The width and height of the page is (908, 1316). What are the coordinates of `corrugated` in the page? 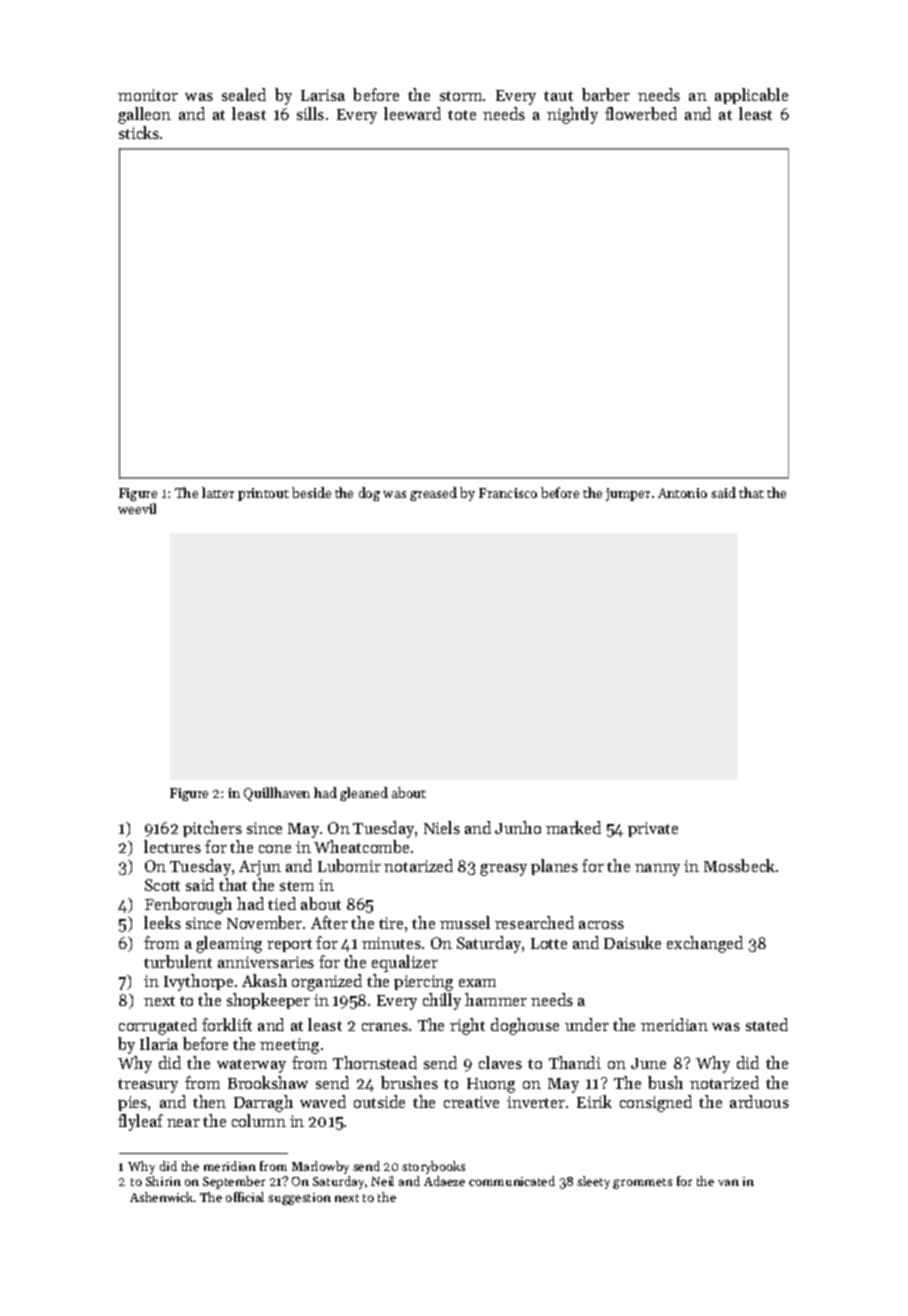 It's located at (158, 1026).
